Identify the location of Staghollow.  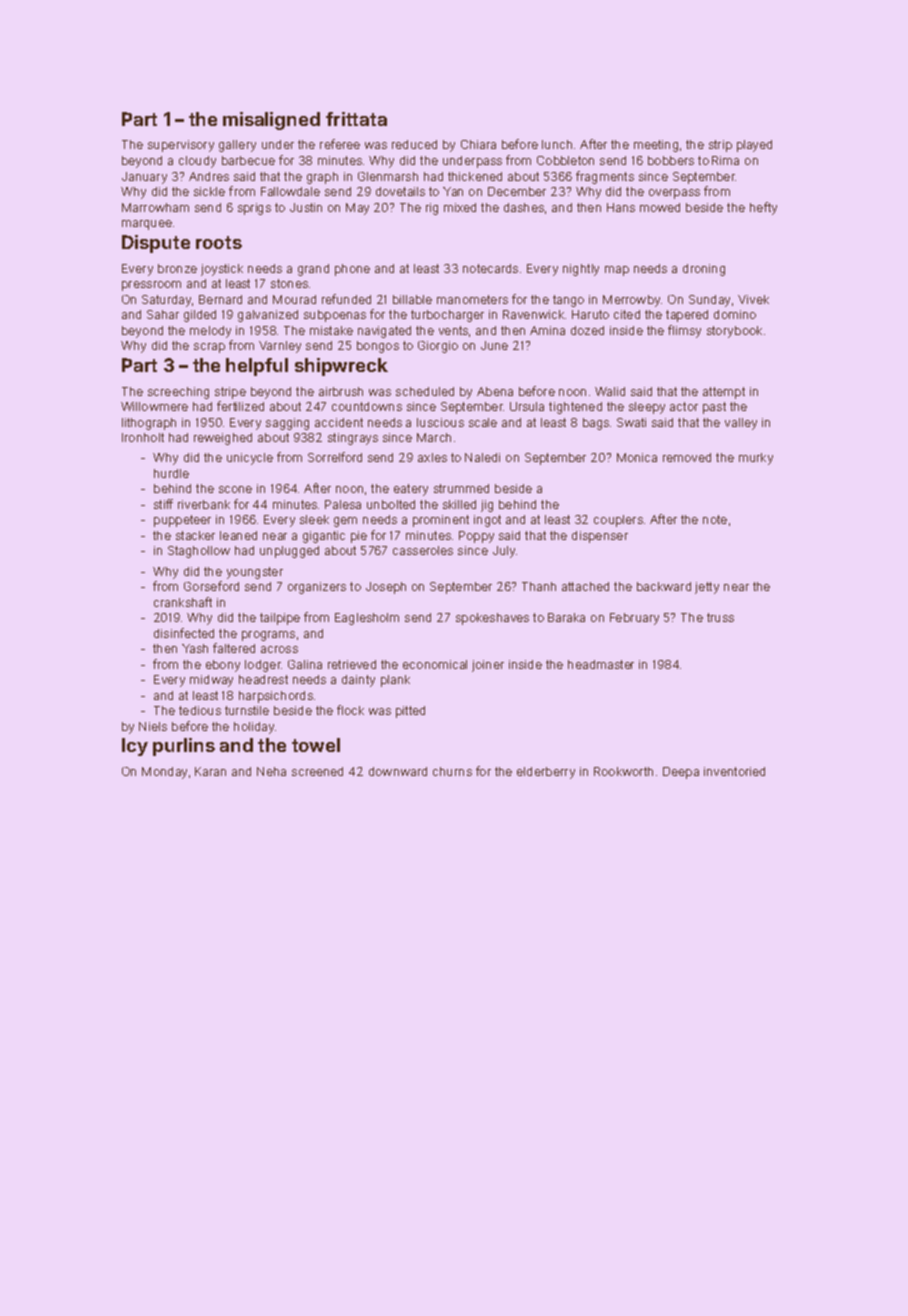
(199, 552).
